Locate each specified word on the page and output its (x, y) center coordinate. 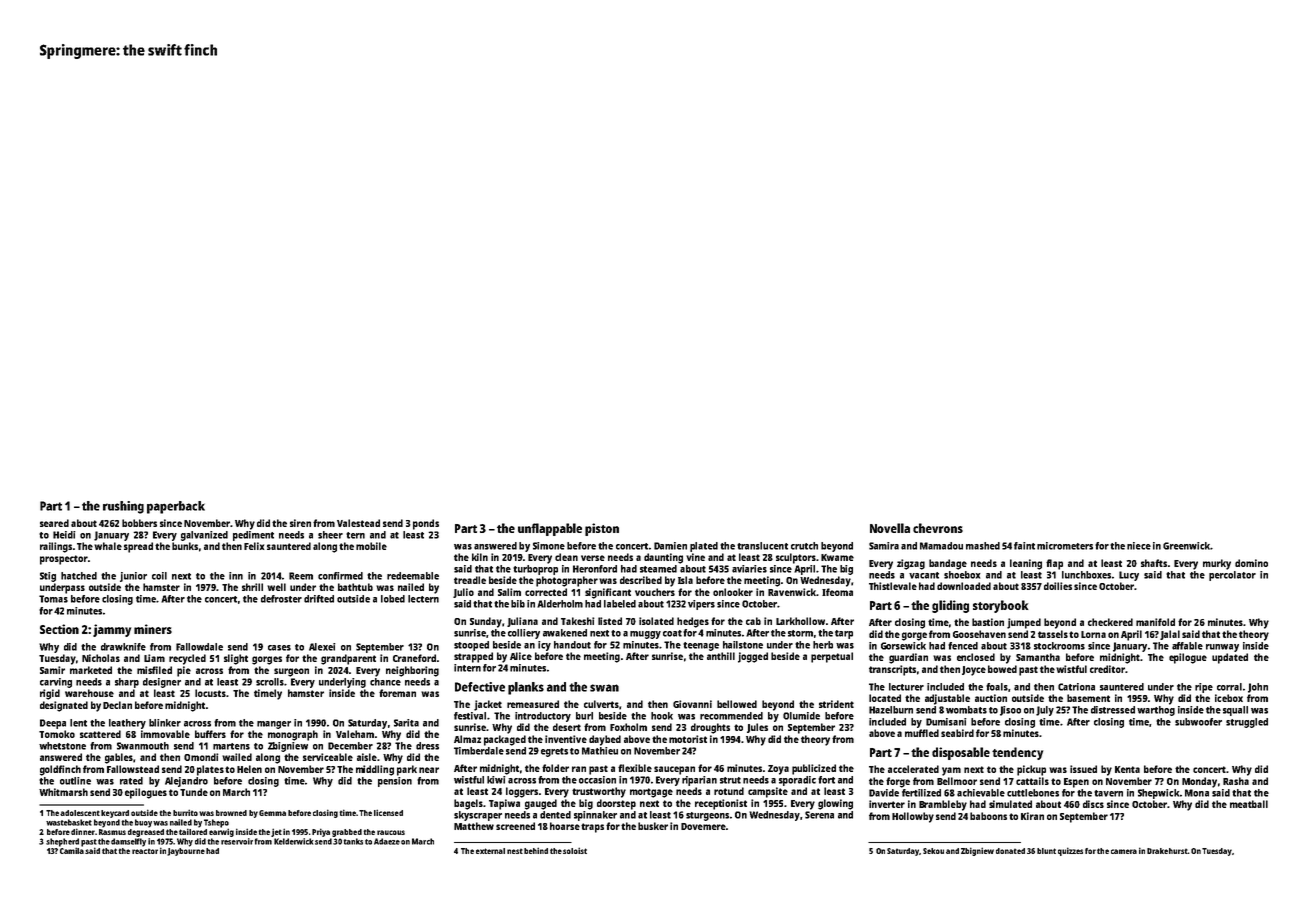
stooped (471, 646)
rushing (123, 507)
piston (602, 529)
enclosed (976, 657)
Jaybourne (186, 852)
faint (1024, 546)
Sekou (933, 851)
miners (153, 629)
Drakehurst (1167, 851)
